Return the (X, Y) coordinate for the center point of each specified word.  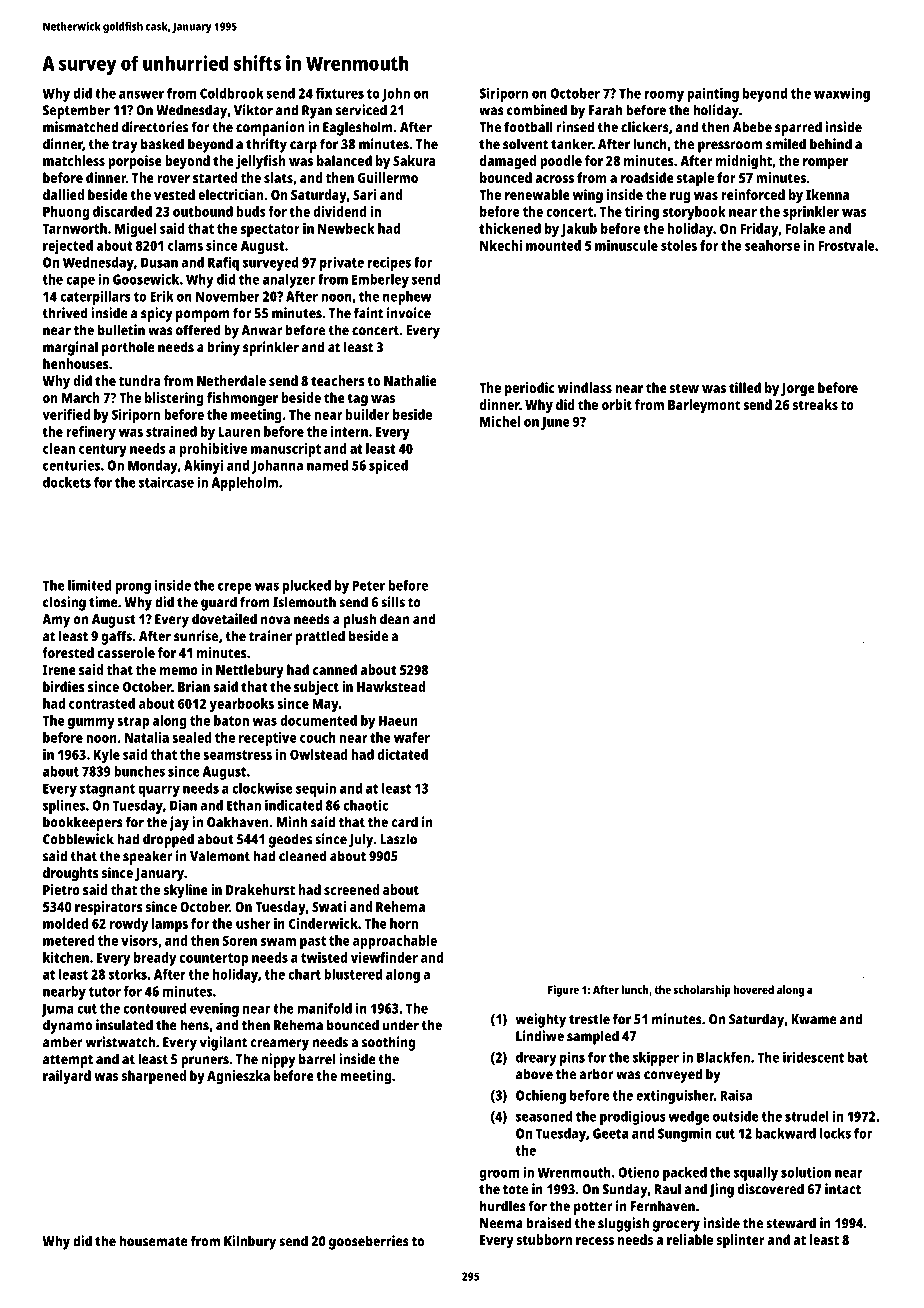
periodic (530, 389)
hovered (754, 989)
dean (394, 619)
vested (174, 194)
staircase (166, 482)
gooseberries (369, 1242)
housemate (153, 1241)
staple (695, 179)
